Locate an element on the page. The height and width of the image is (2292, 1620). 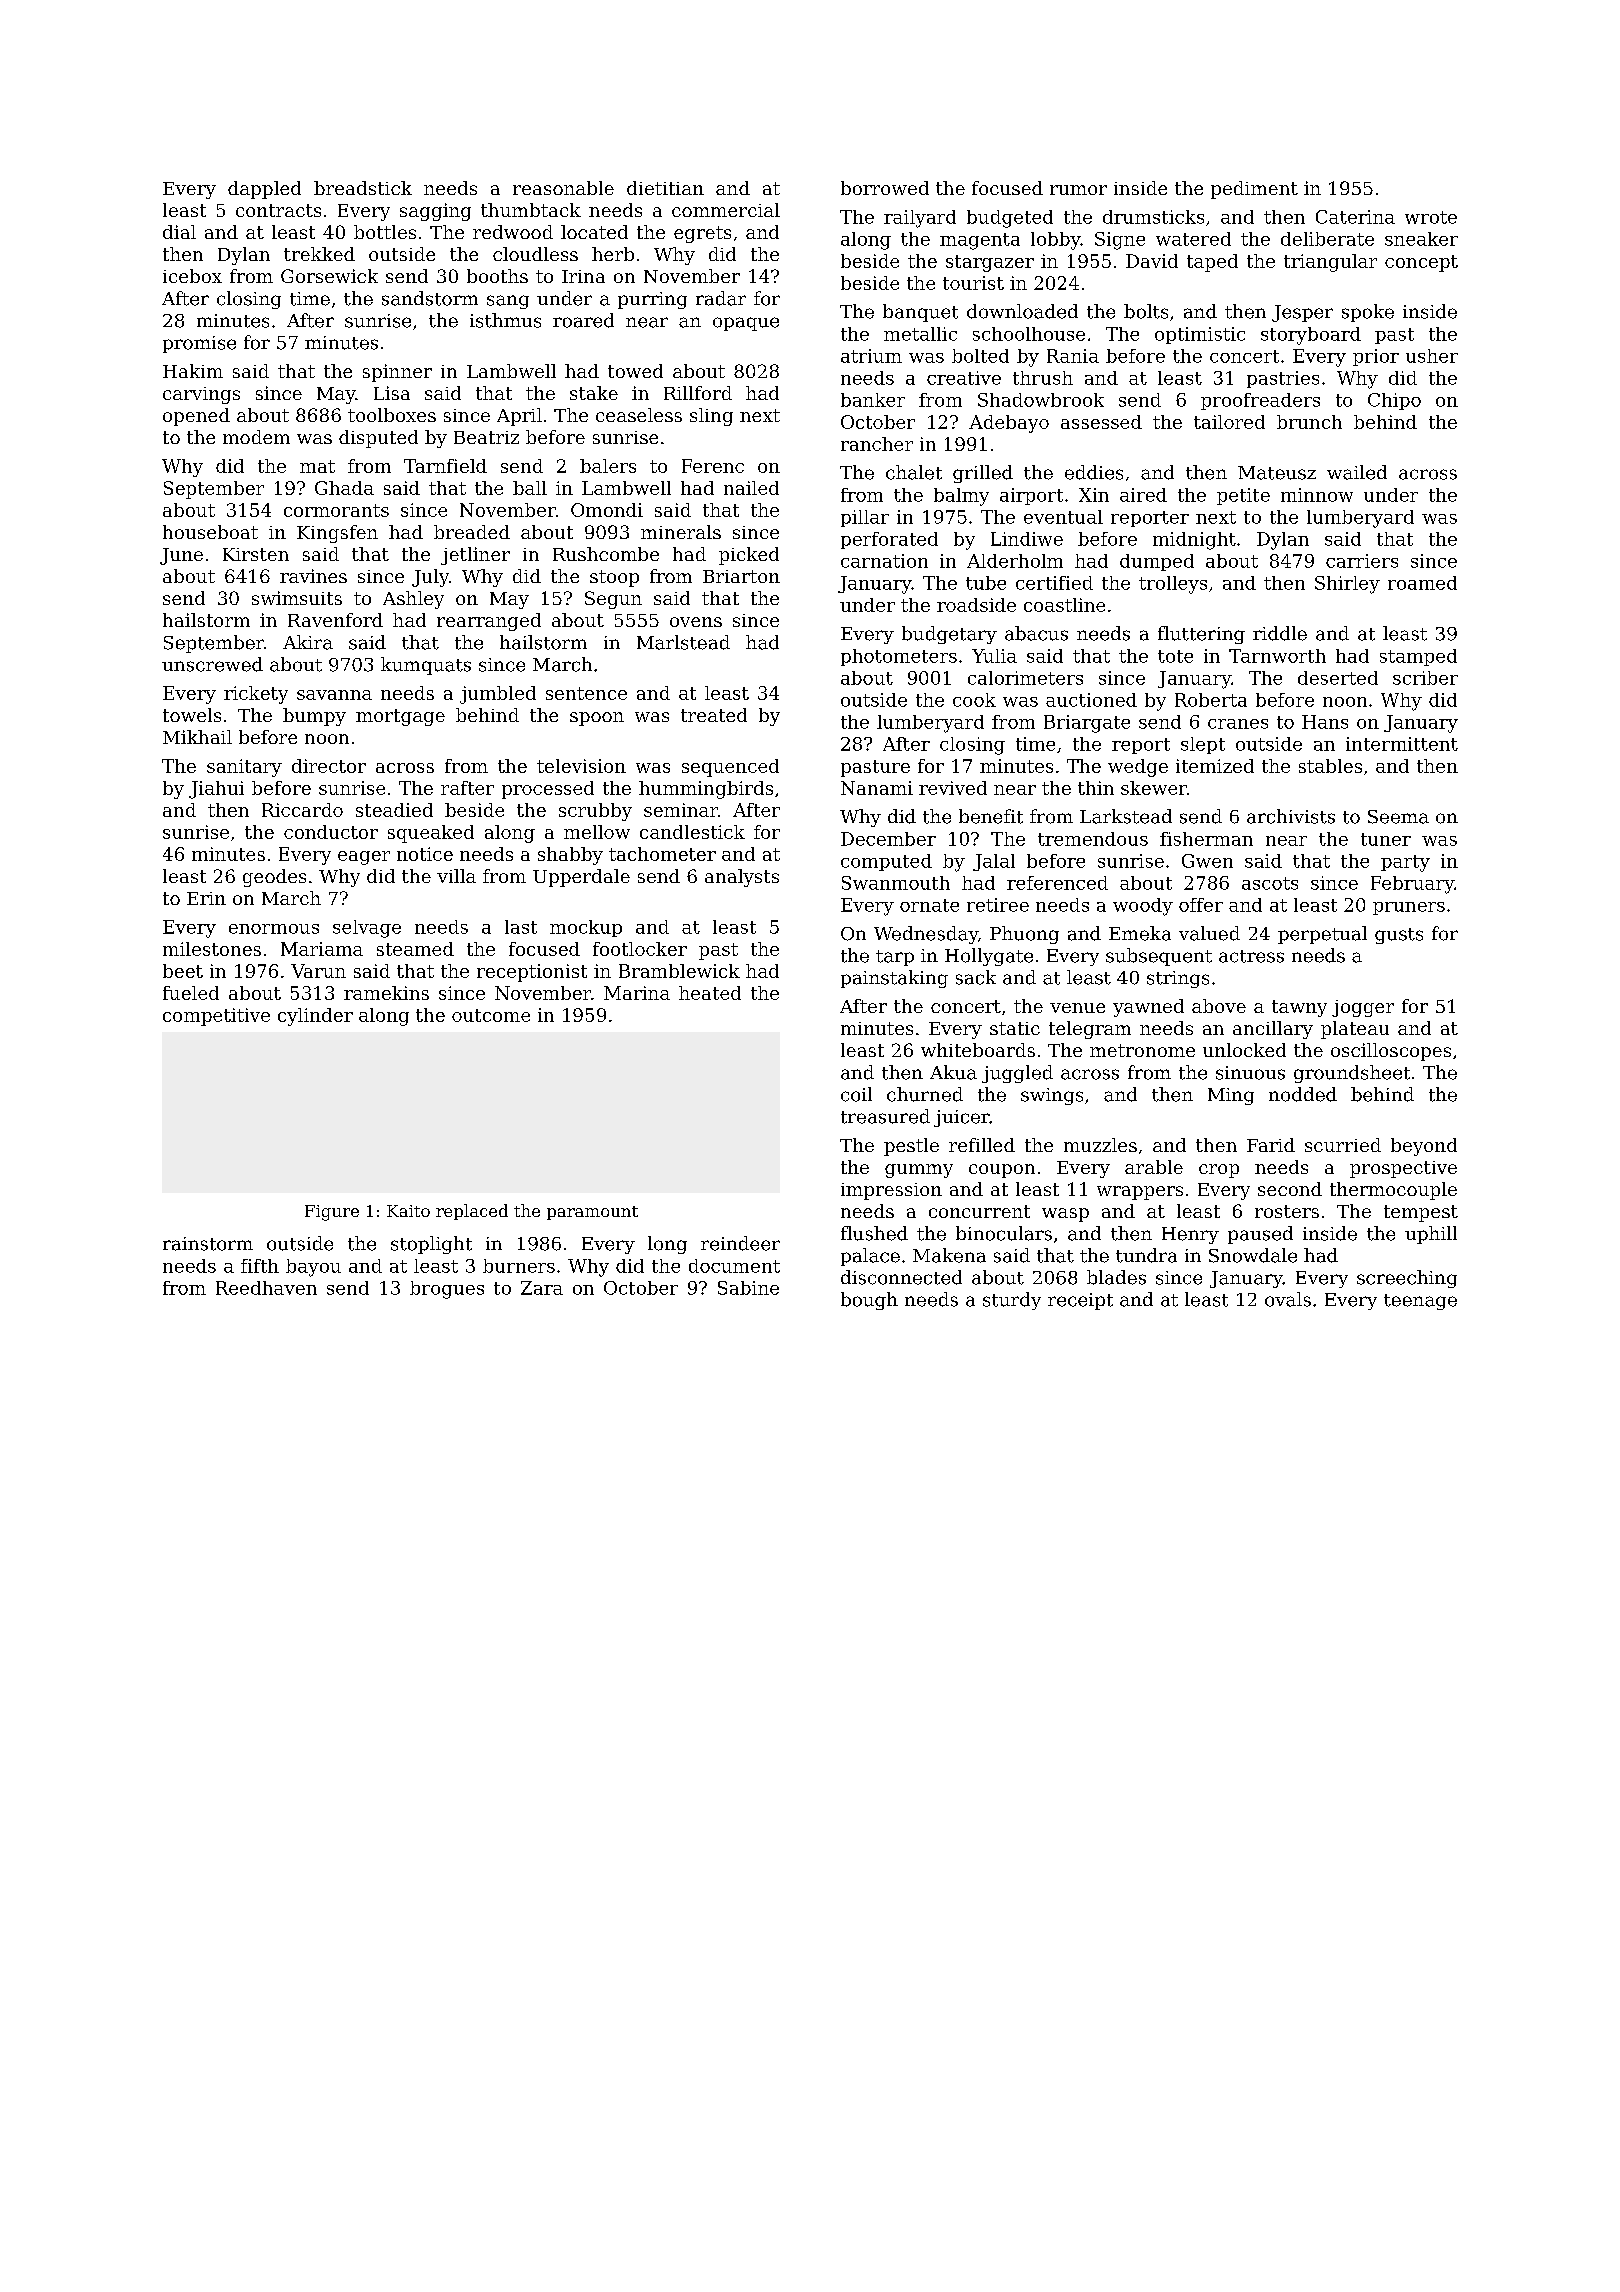
roamed is located at coordinates (1422, 583).
